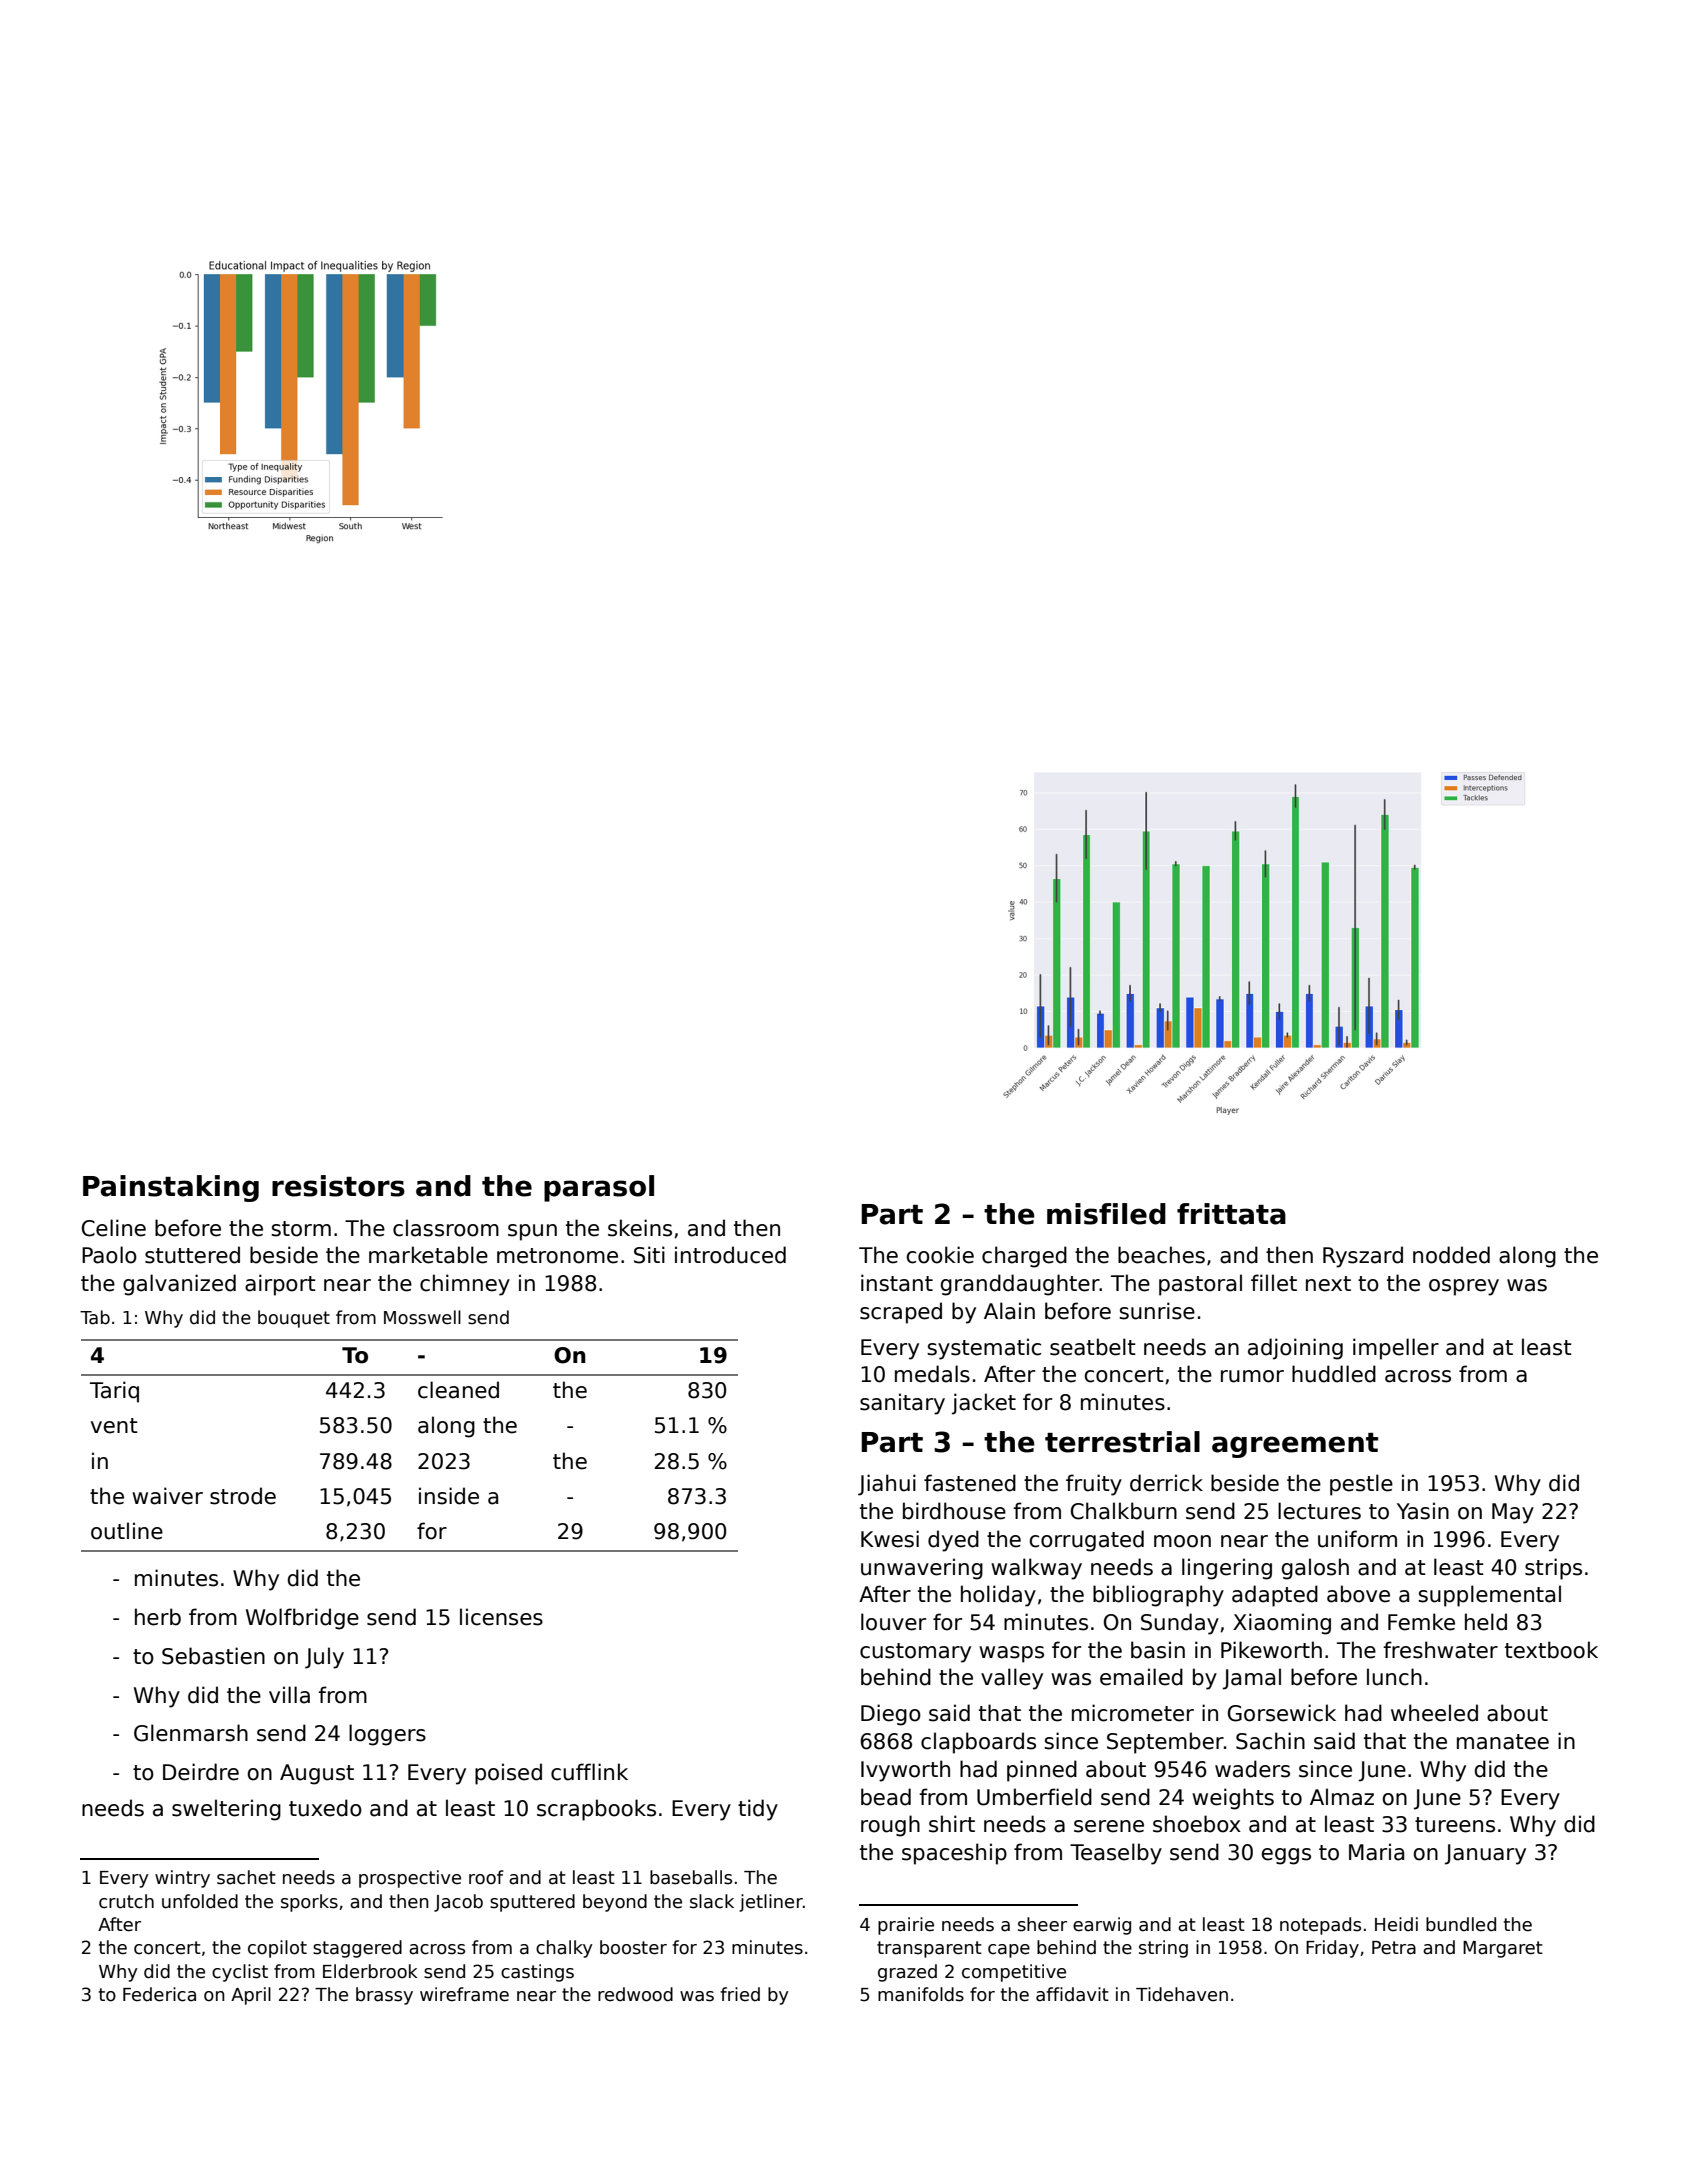  What do you see at coordinates (740, 1994) in the document?
I see `fried` at bounding box center [740, 1994].
